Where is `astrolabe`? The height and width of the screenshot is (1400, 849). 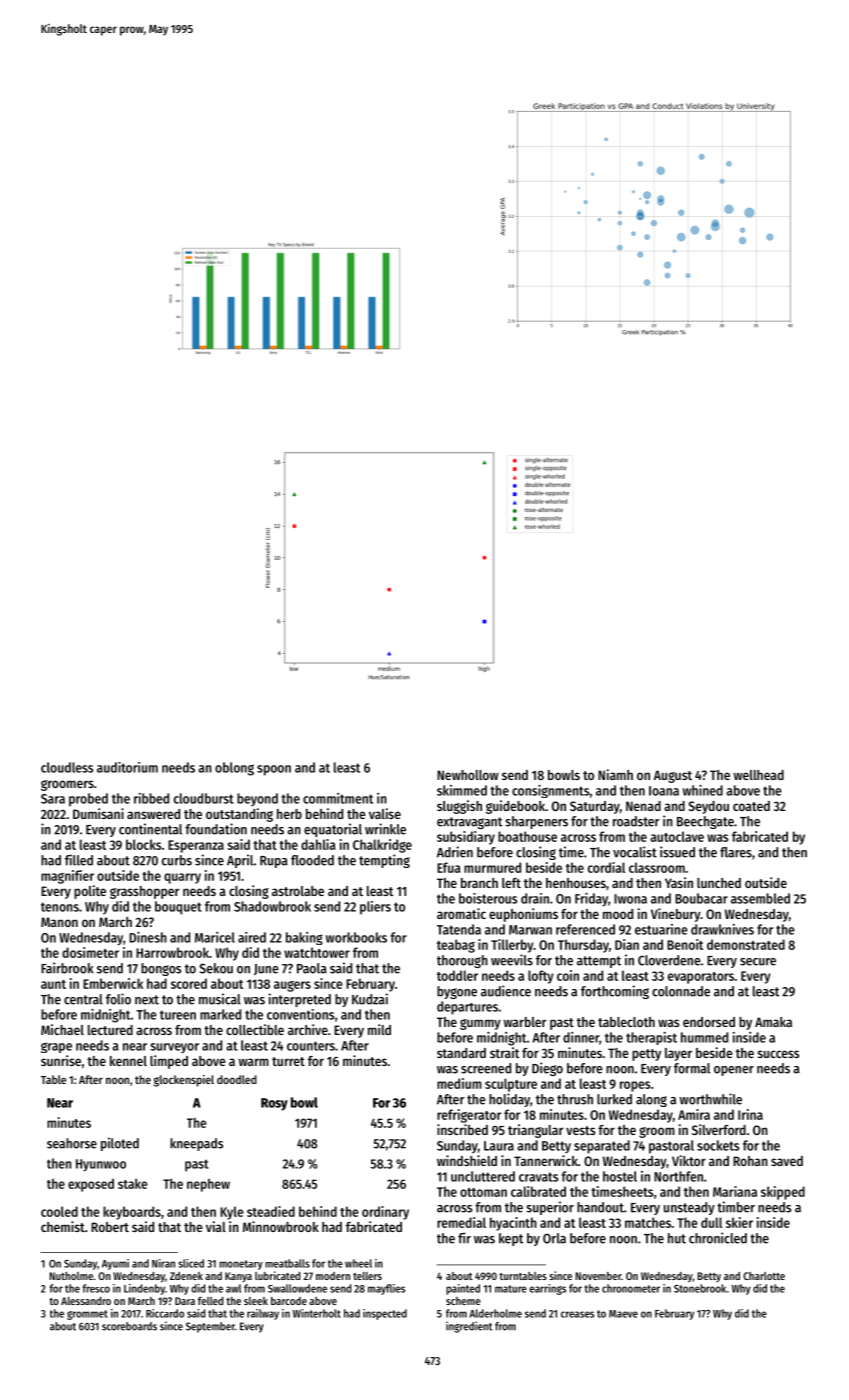
astrolabe is located at coordinates (298, 891).
